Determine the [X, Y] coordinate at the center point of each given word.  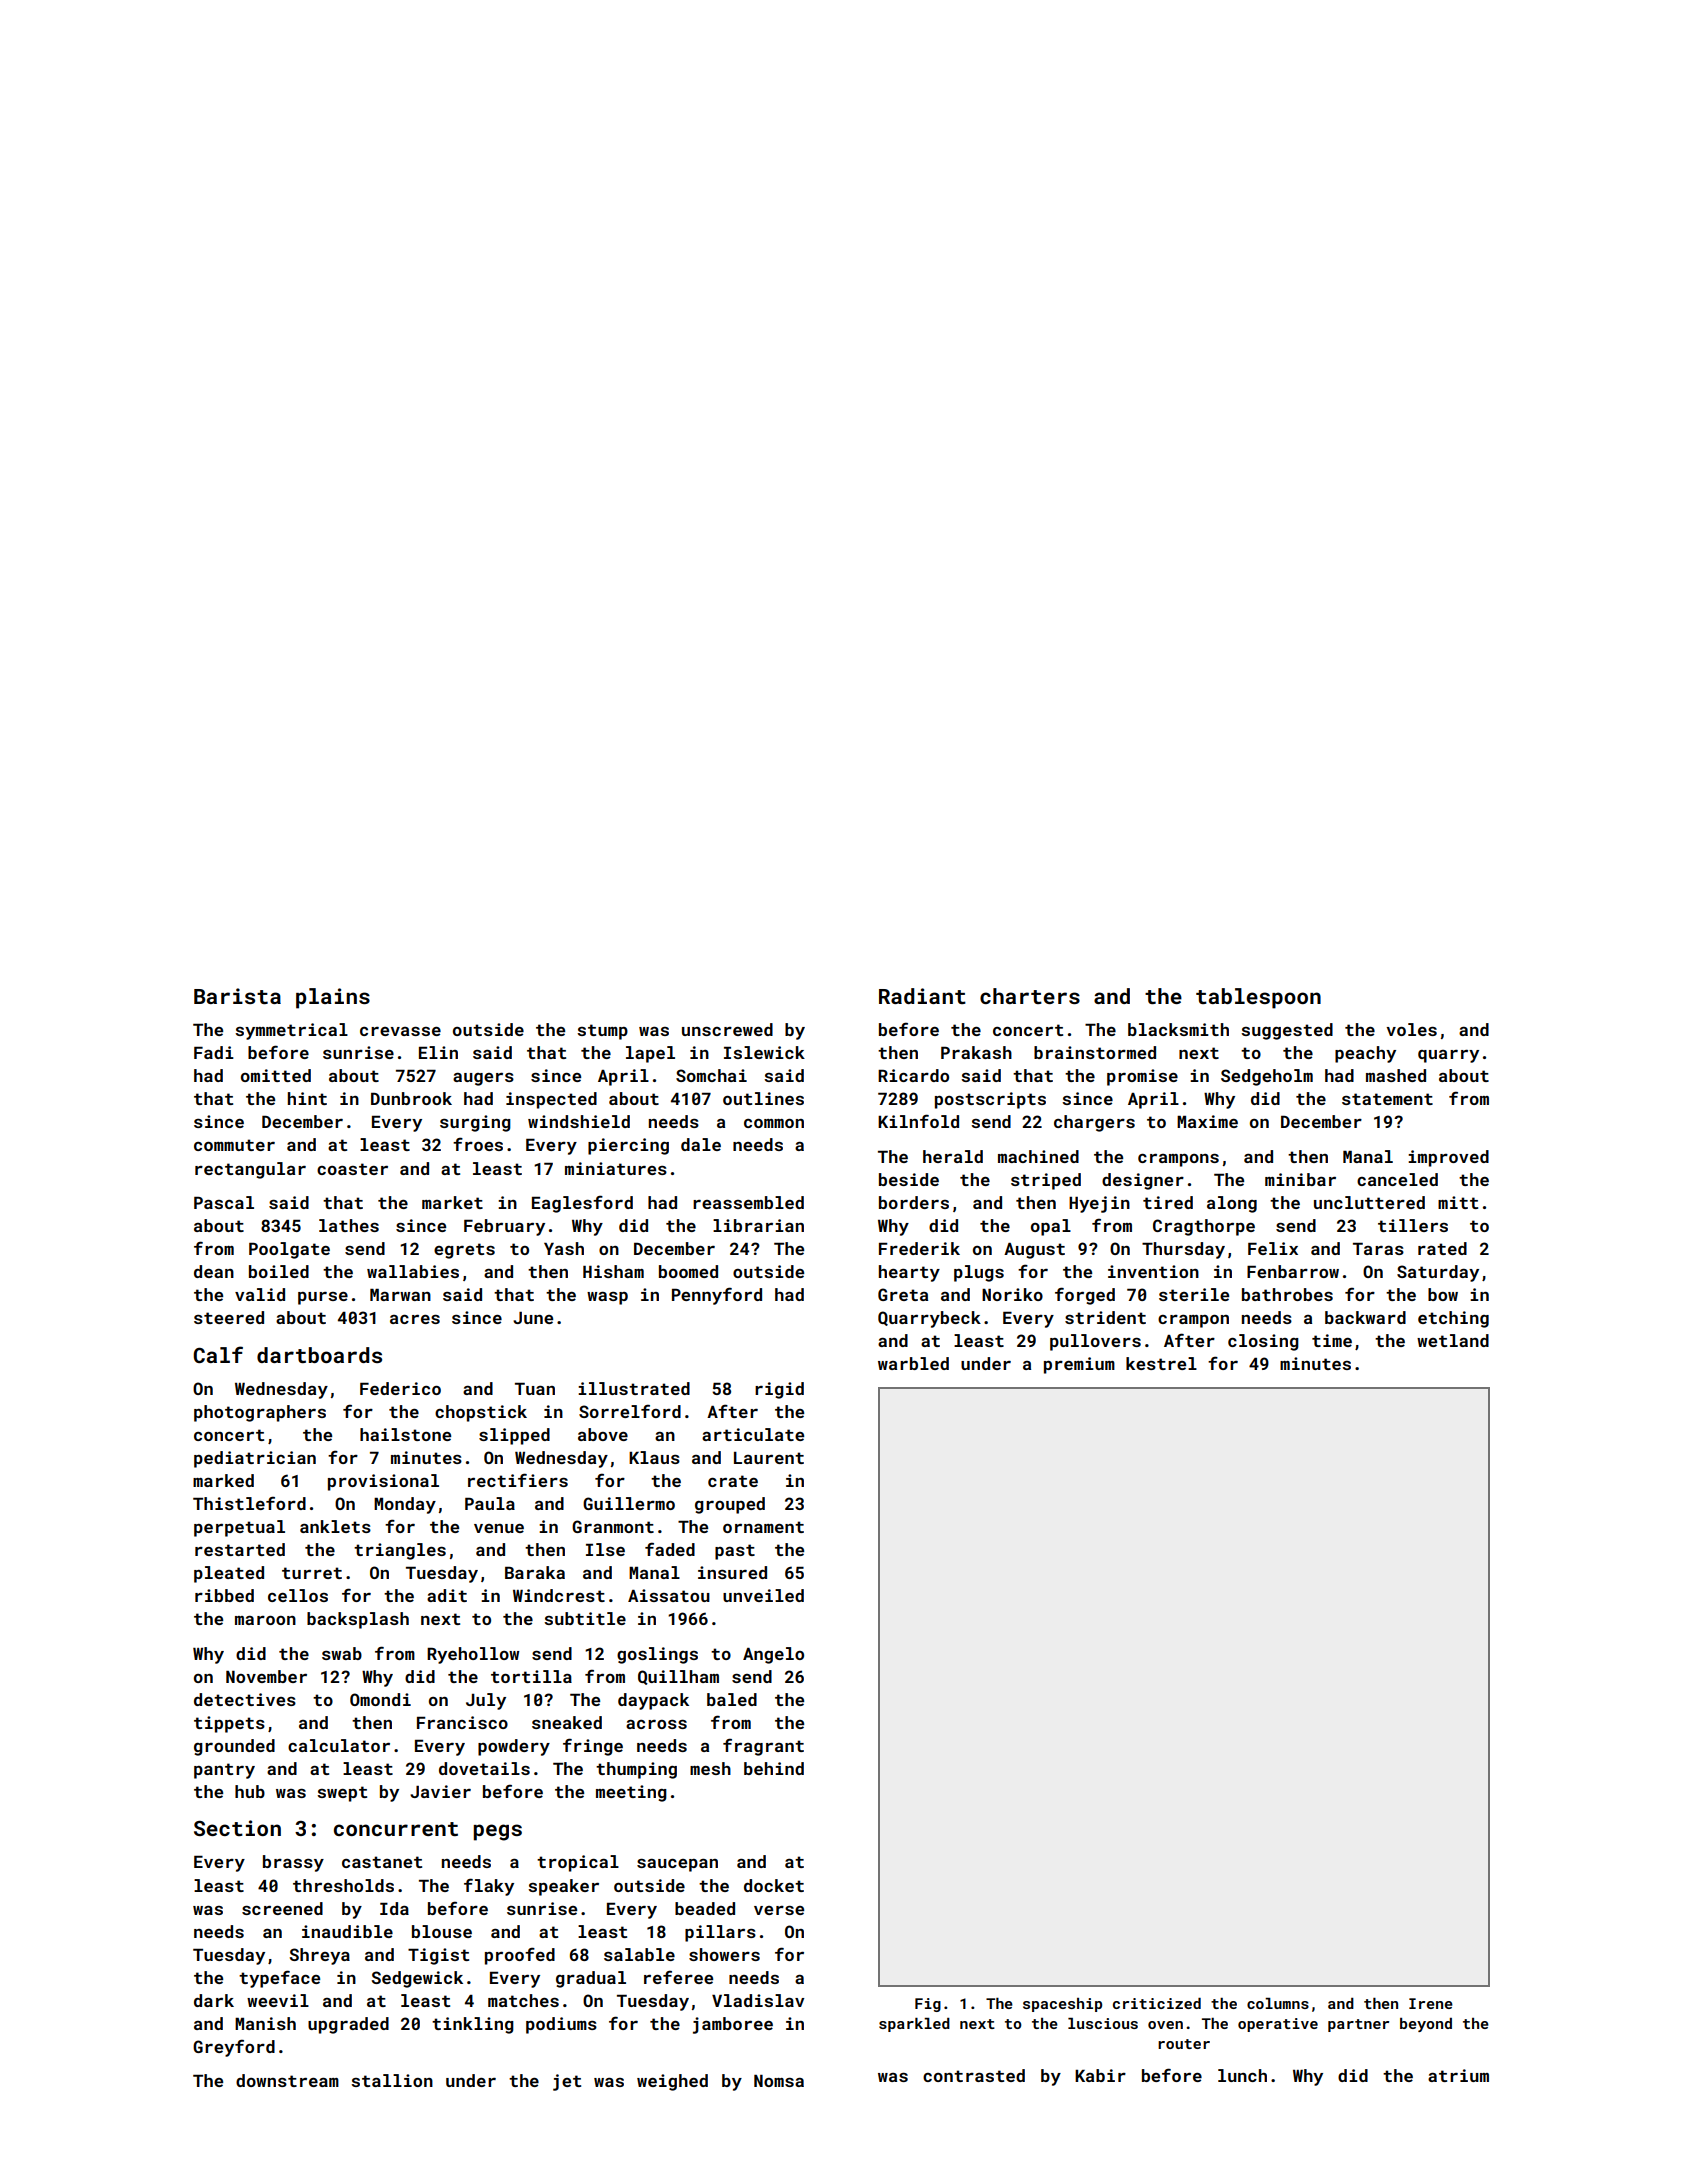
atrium [1458, 2075]
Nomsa [779, 2081]
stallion [392, 2080]
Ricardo [913, 1075]
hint [307, 1098]
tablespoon [1258, 998]
